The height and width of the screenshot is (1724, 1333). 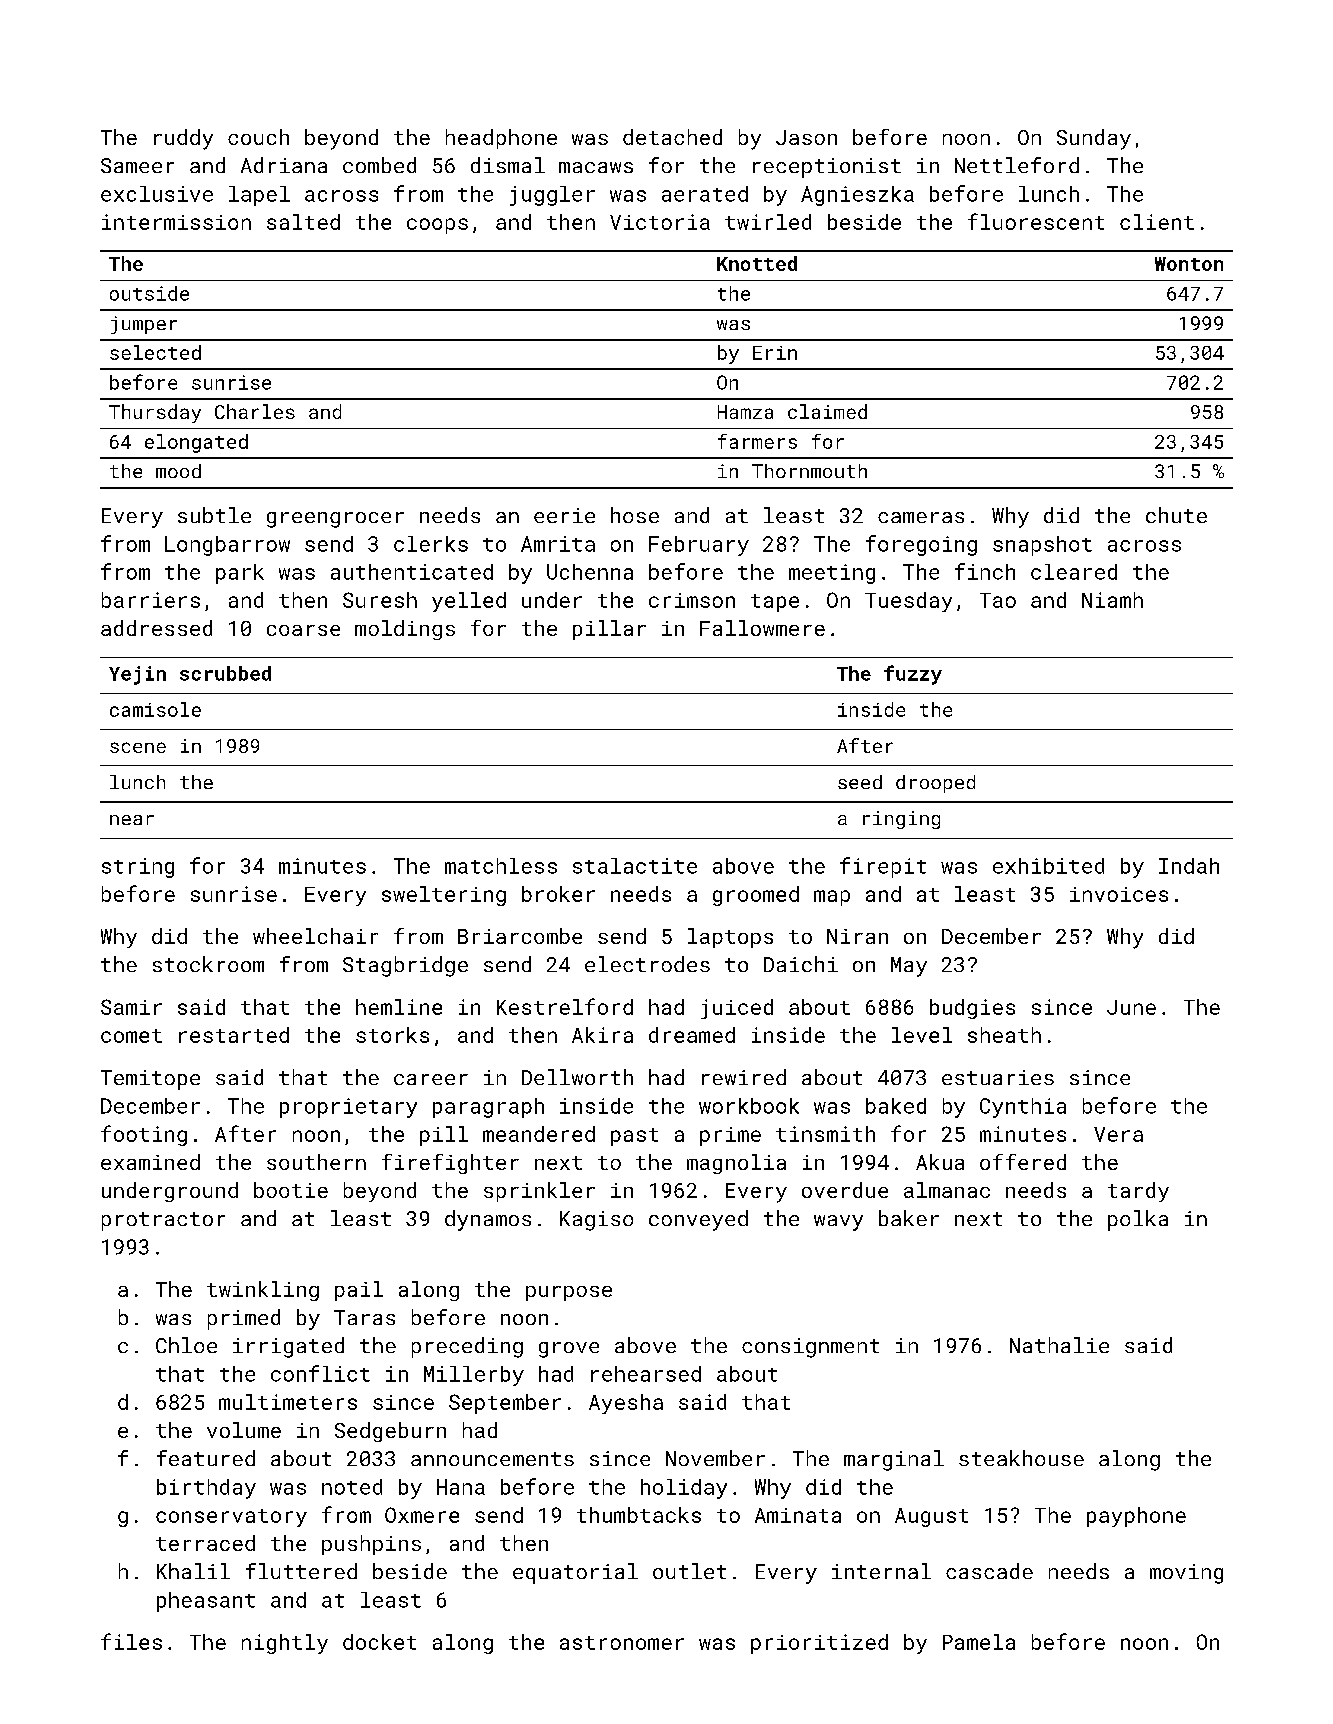 I want to click on nightly, so click(x=285, y=1644).
